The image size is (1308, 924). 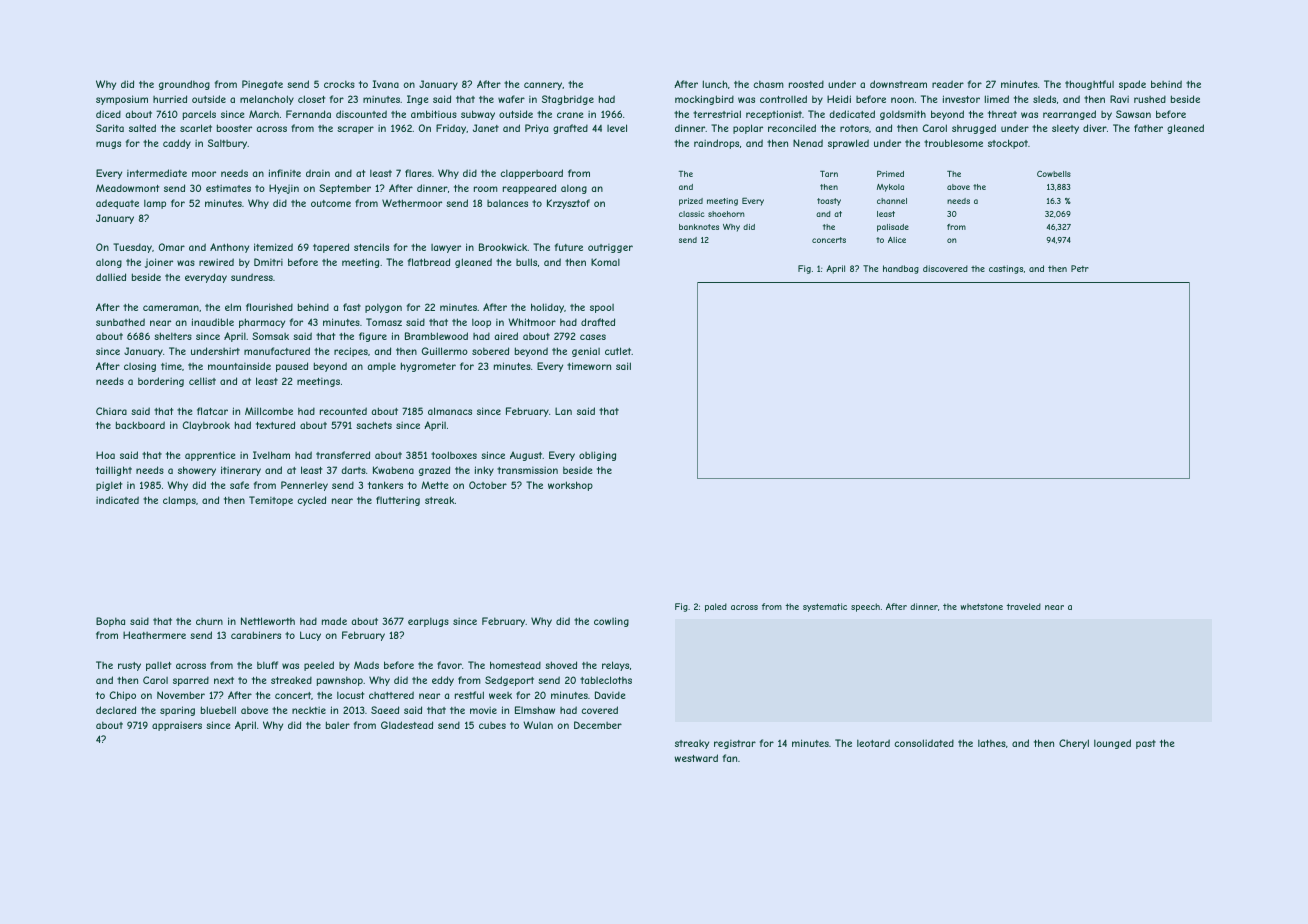 What do you see at coordinates (381, 367) in the image?
I see `ample` at bounding box center [381, 367].
